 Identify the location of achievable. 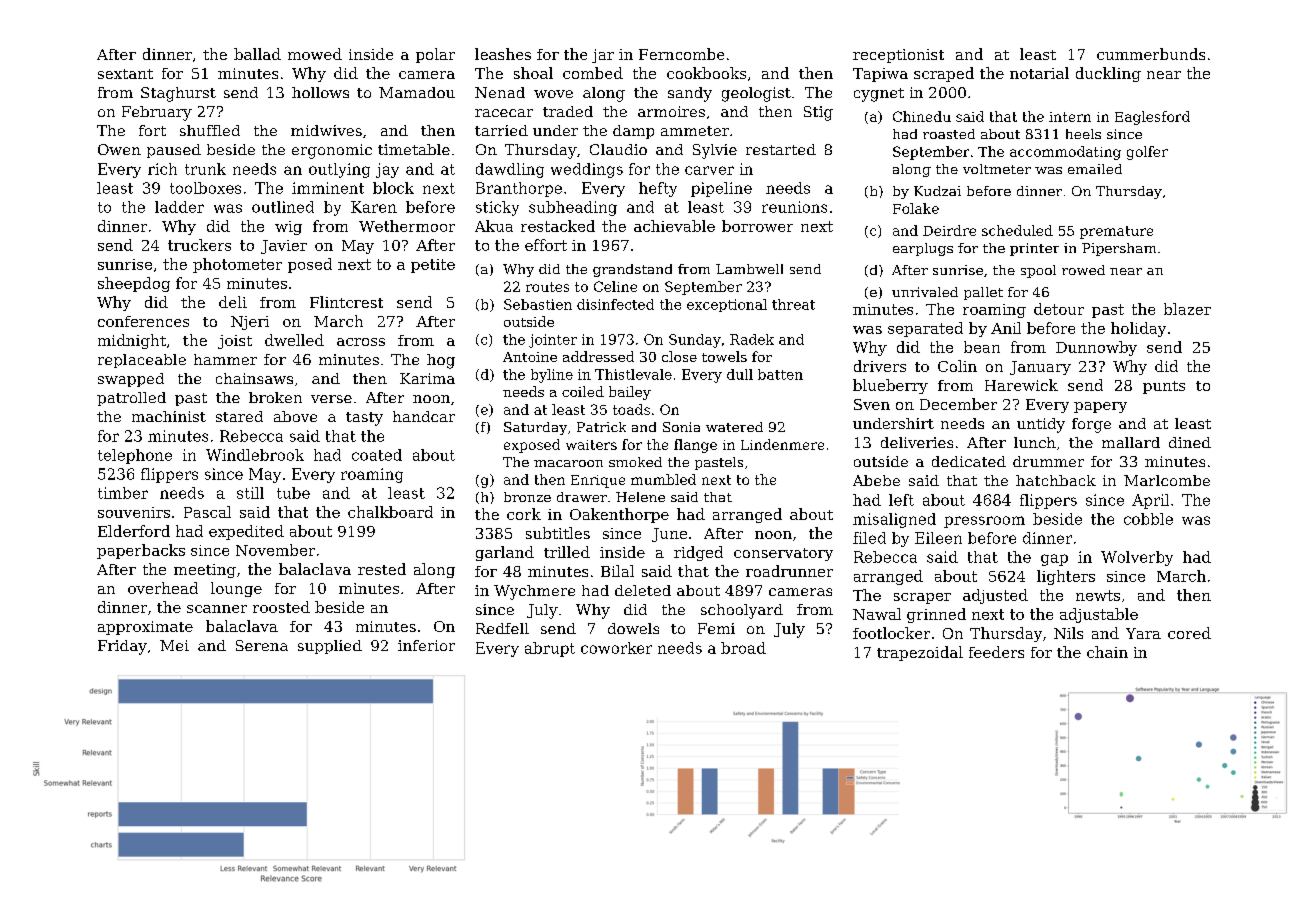
(674, 226).
